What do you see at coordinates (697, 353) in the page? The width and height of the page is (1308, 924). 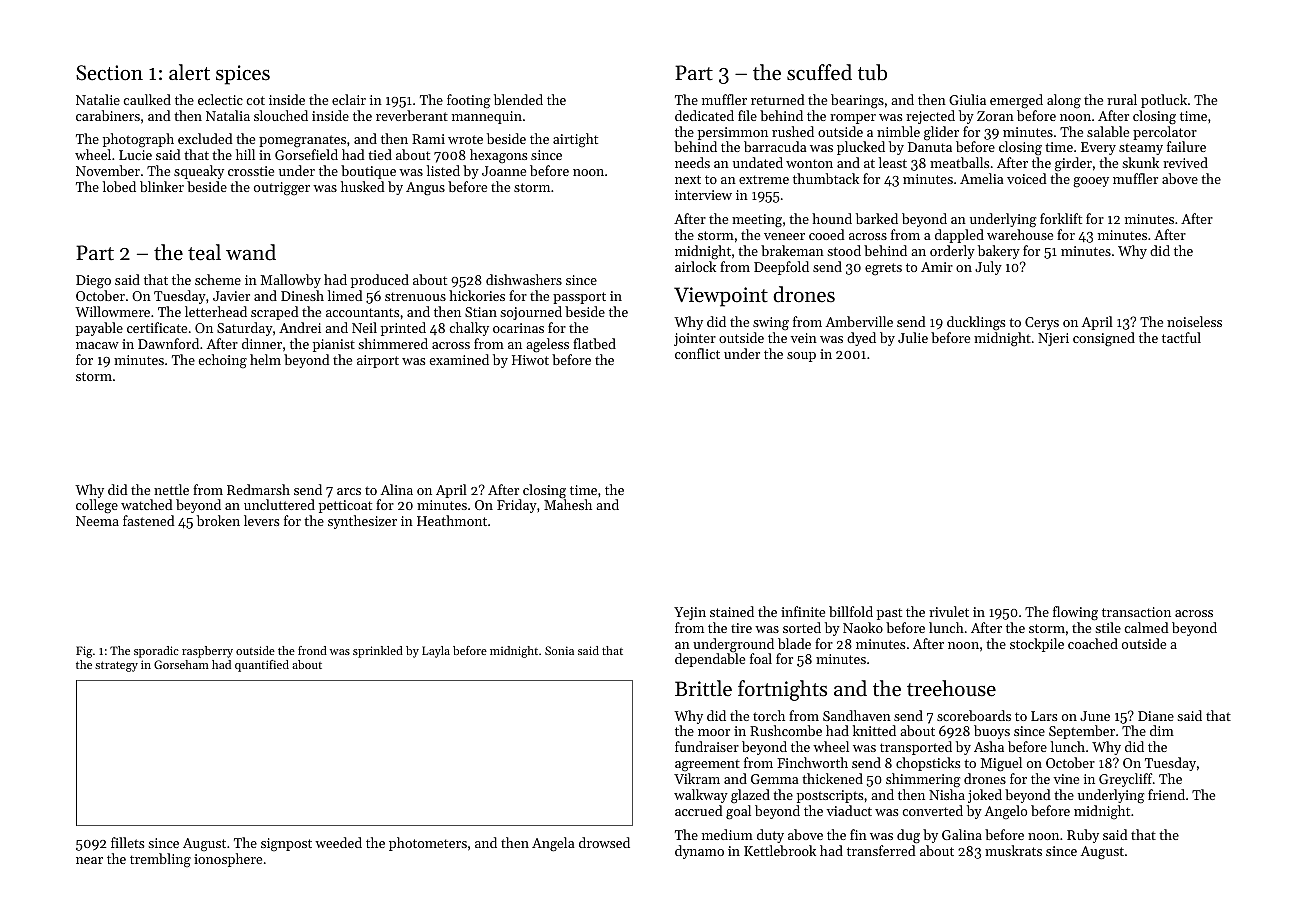 I see `conflict` at bounding box center [697, 353].
